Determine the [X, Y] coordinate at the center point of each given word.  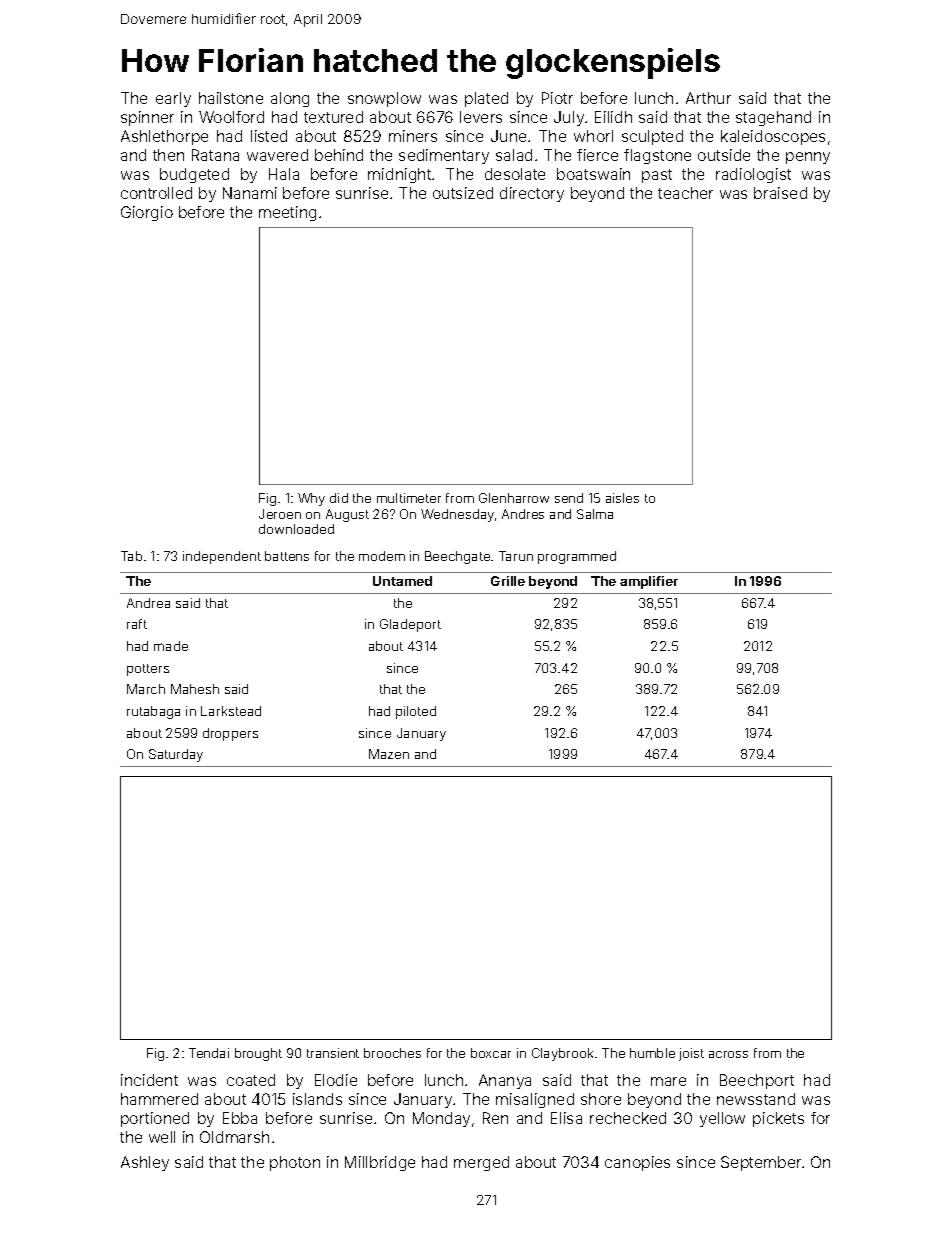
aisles [622, 498]
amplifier [649, 582]
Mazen [389, 754]
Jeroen [280, 514]
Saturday [176, 755]
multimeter [409, 498]
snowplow [384, 99]
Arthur [708, 98]
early [173, 99]
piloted [416, 712]
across [728, 1054]
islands [317, 1099]
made [171, 646]
